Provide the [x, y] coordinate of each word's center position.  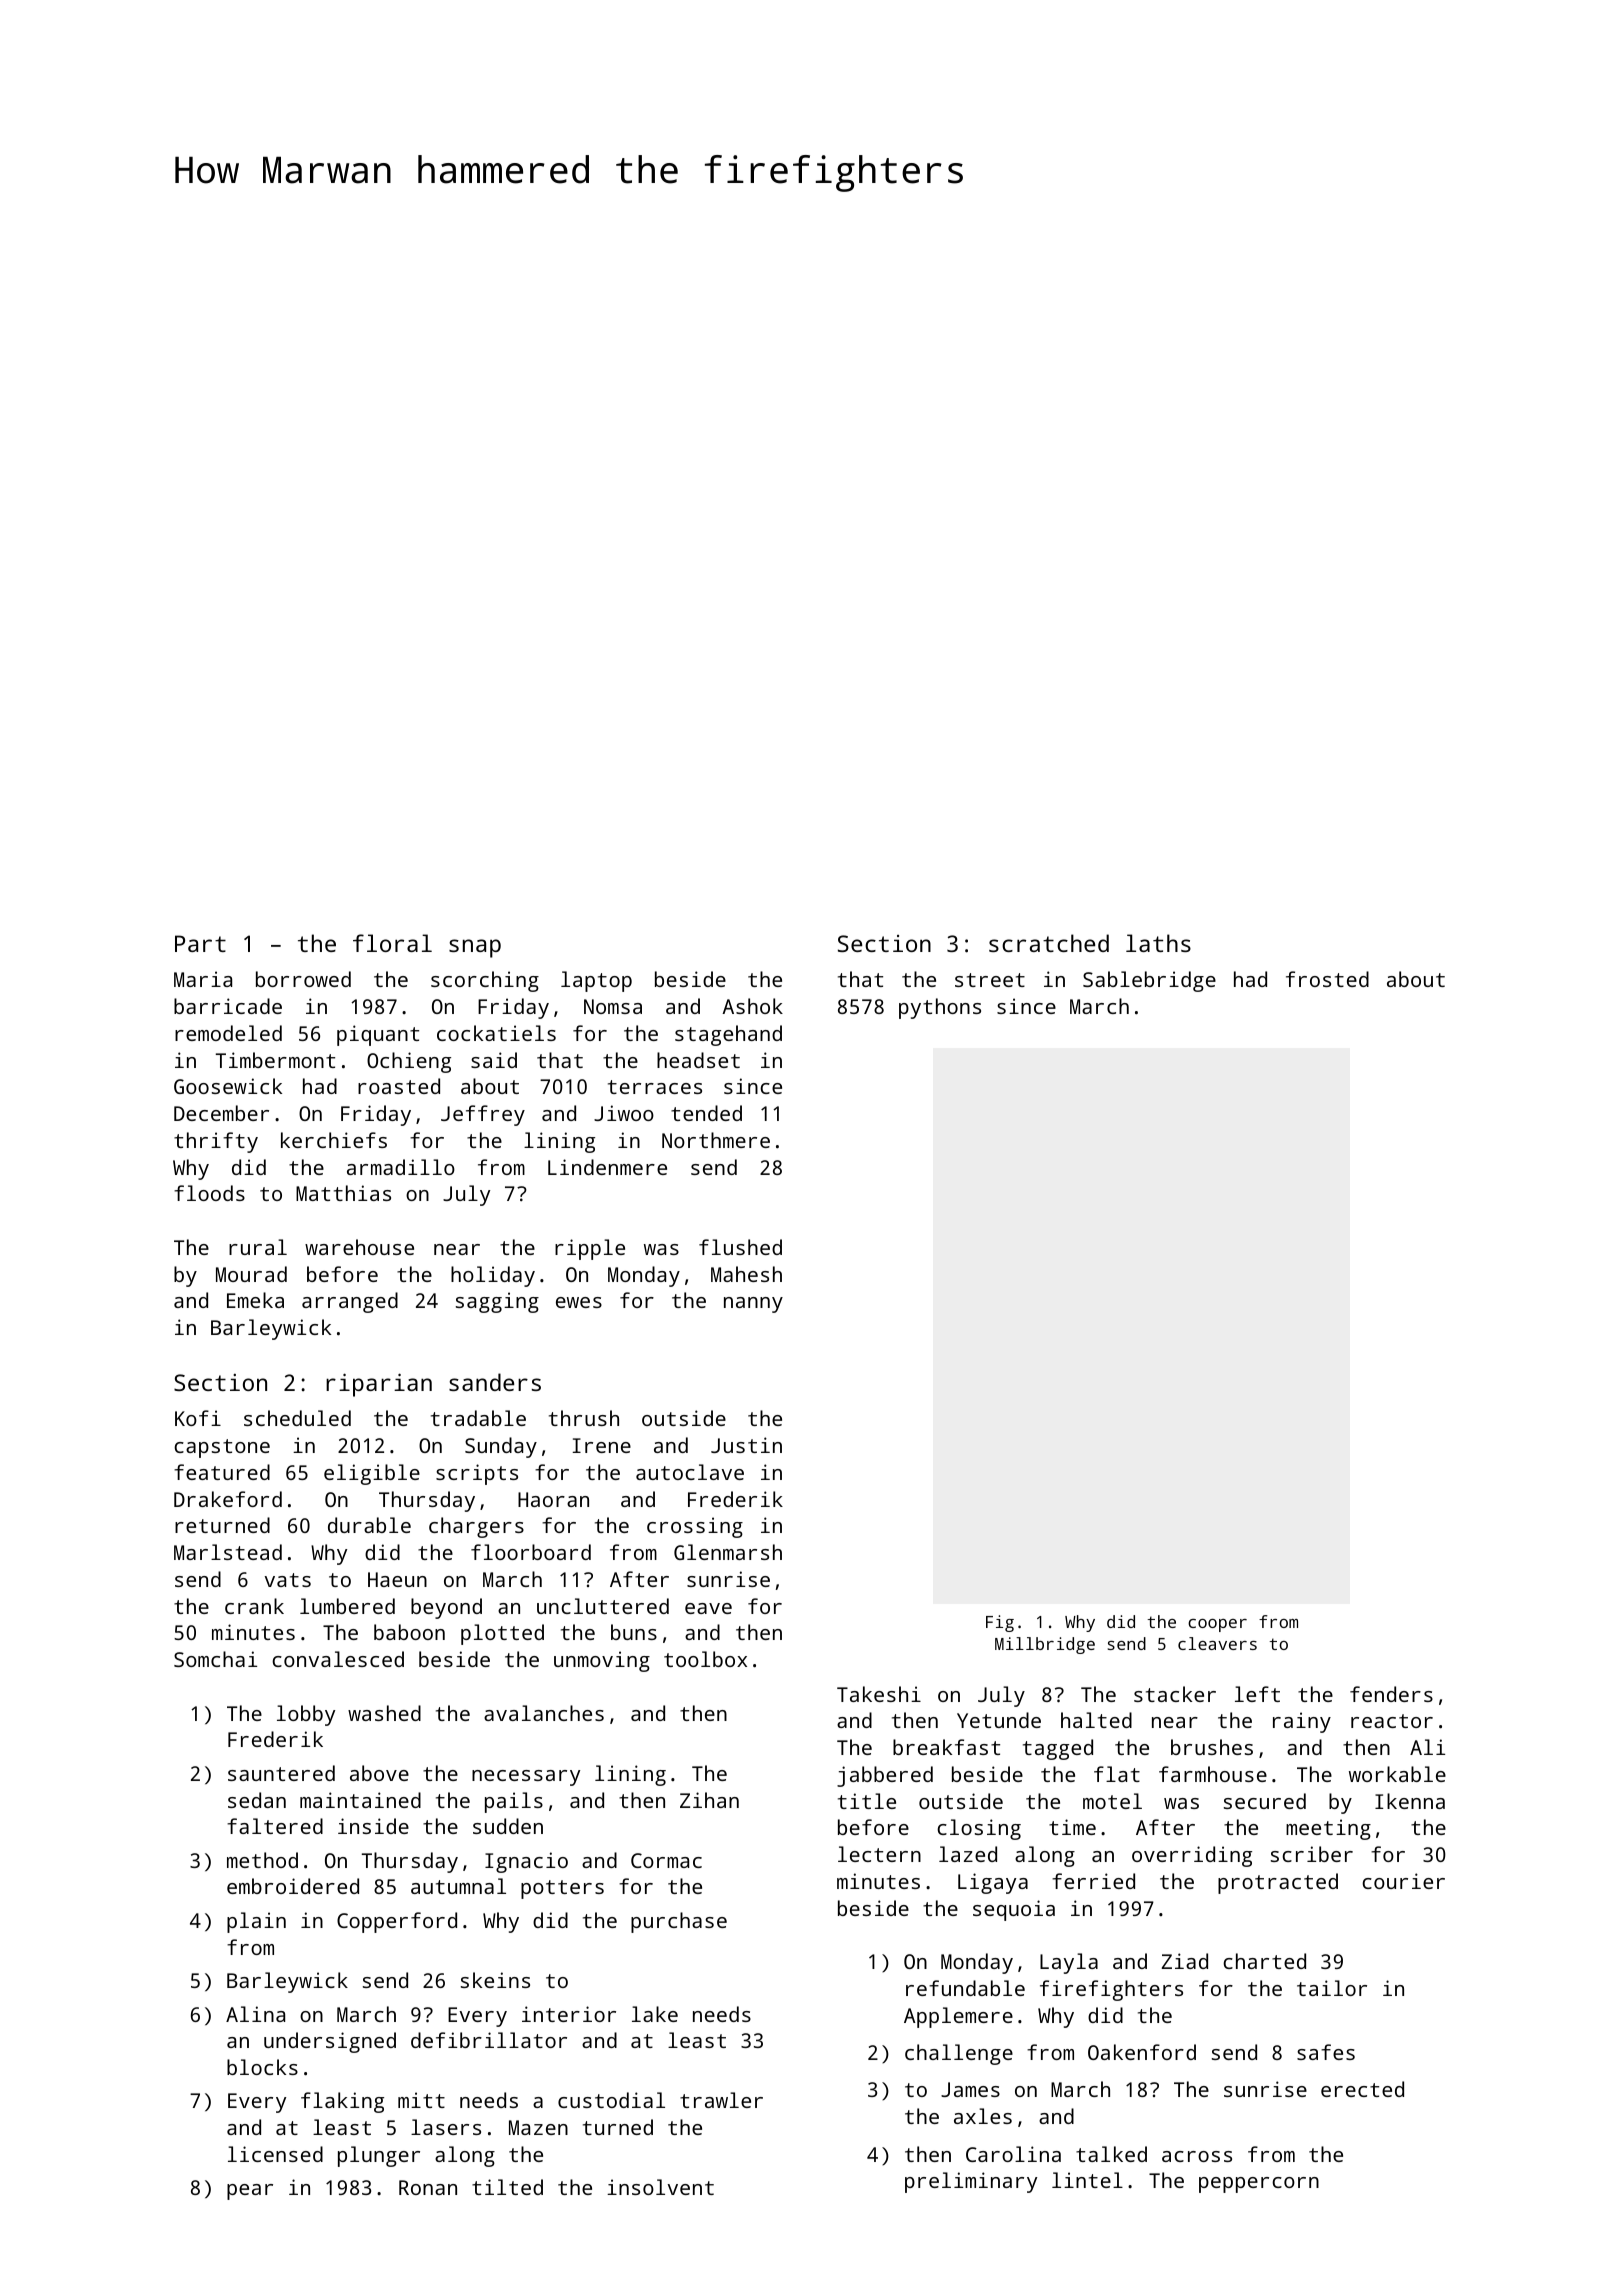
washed [384, 1713]
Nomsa [613, 1006]
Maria [203, 979]
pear [250, 2192]
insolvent [660, 2187]
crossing [695, 1527]
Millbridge [1045, 1645]
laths [1158, 943]
